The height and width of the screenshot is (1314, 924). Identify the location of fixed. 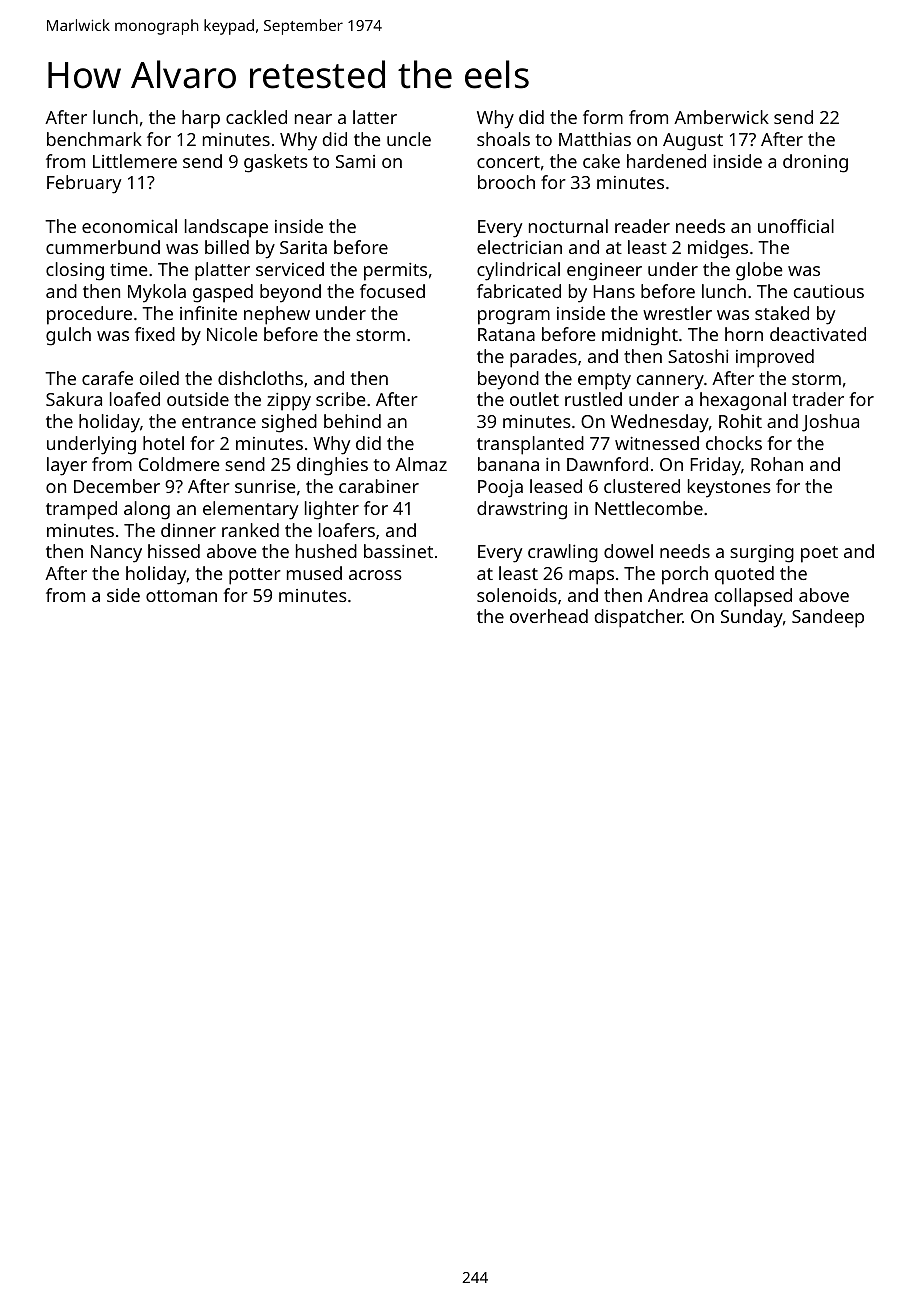
(155, 334).
